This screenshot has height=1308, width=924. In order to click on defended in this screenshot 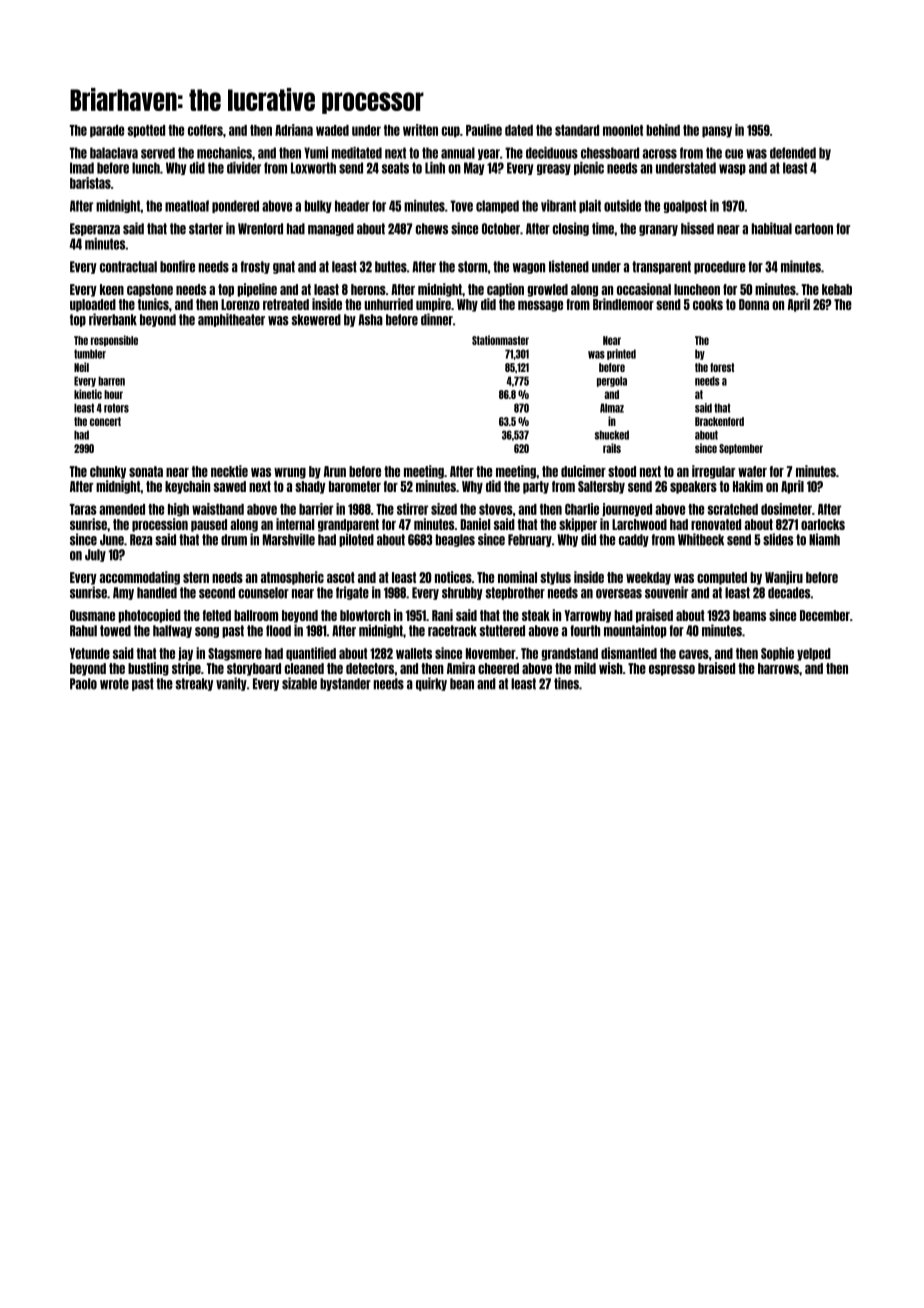, I will do `click(793, 153)`.
